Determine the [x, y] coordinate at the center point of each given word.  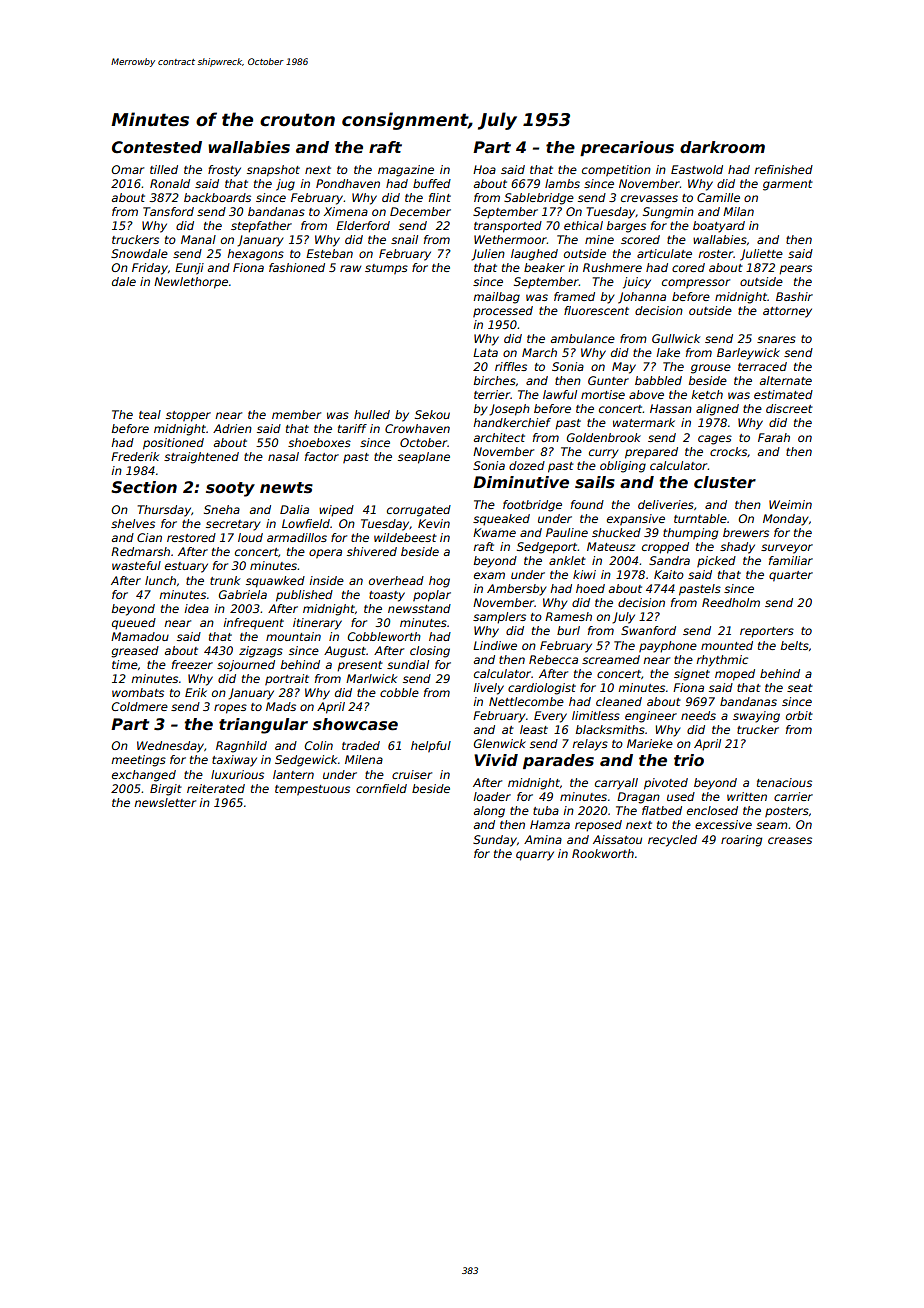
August [345, 652]
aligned [717, 410]
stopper [188, 416]
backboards [217, 197]
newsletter [165, 802]
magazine [406, 171]
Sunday [495, 841]
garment [788, 185]
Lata [485, 352]
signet [692, 675]
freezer [192, 664]
